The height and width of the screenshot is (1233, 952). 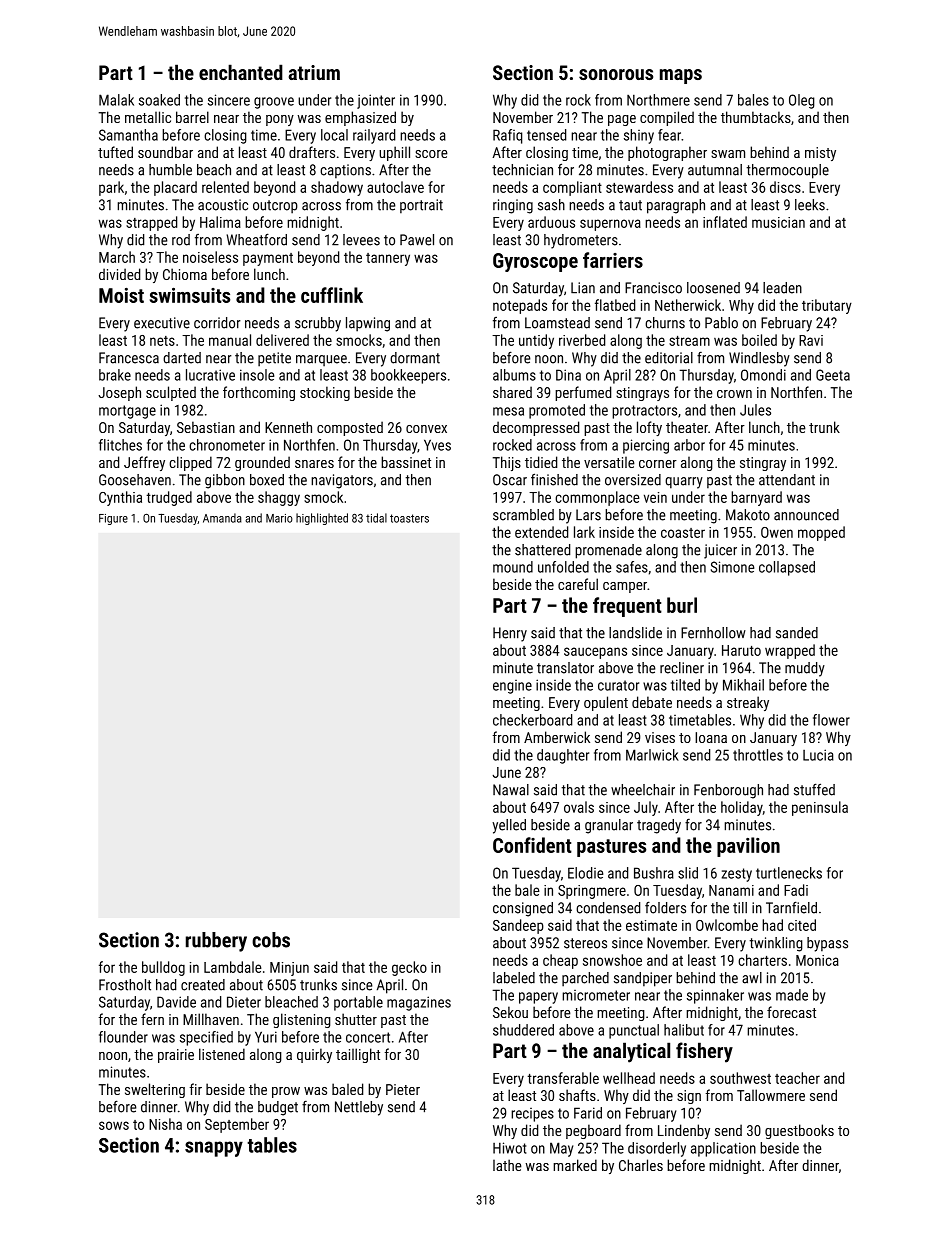 What do you see at coordinates (632, 567) in the screenshot?
I see `safes` at bounding box center [632, 567].
